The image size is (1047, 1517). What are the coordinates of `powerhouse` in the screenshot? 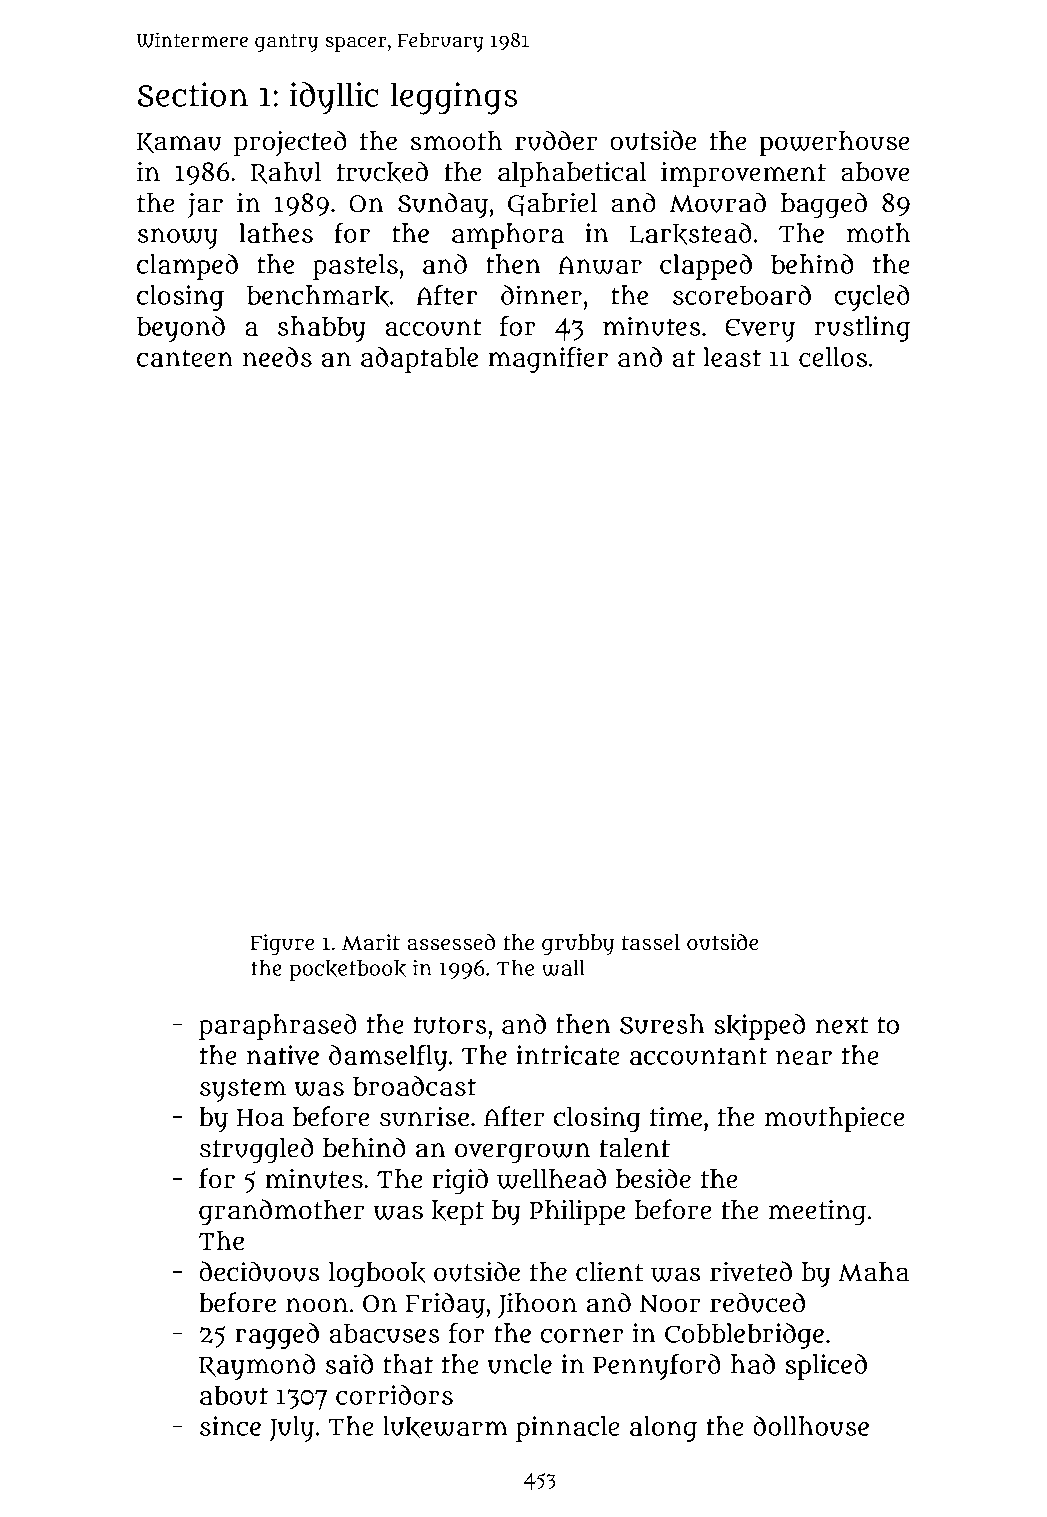 It's located at (834, 144).
